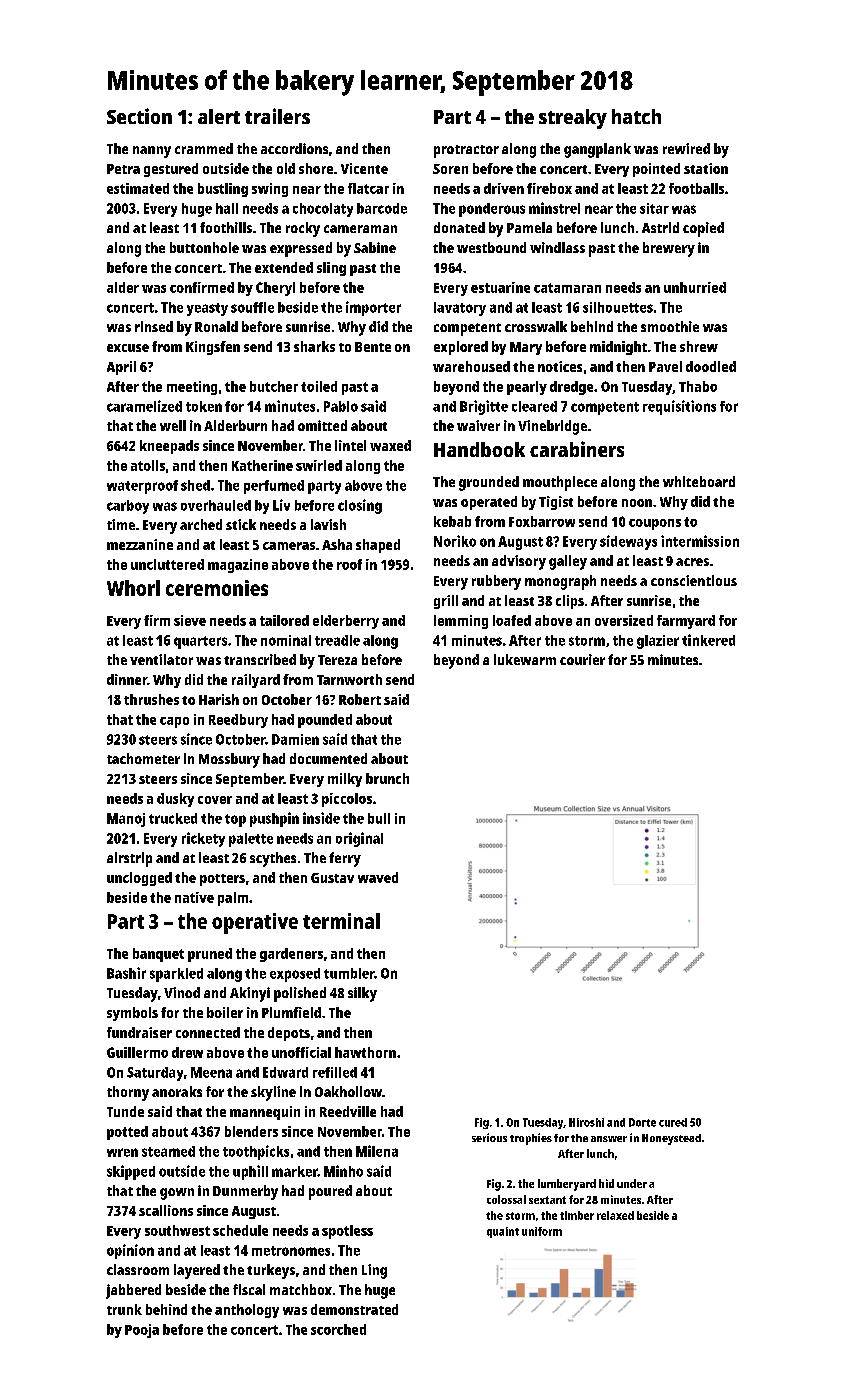 The height and width of the screenshot is (1400, 849). Describe the element at coordinates (325, 721) in the screenshot. I see `pounded` at that location.
